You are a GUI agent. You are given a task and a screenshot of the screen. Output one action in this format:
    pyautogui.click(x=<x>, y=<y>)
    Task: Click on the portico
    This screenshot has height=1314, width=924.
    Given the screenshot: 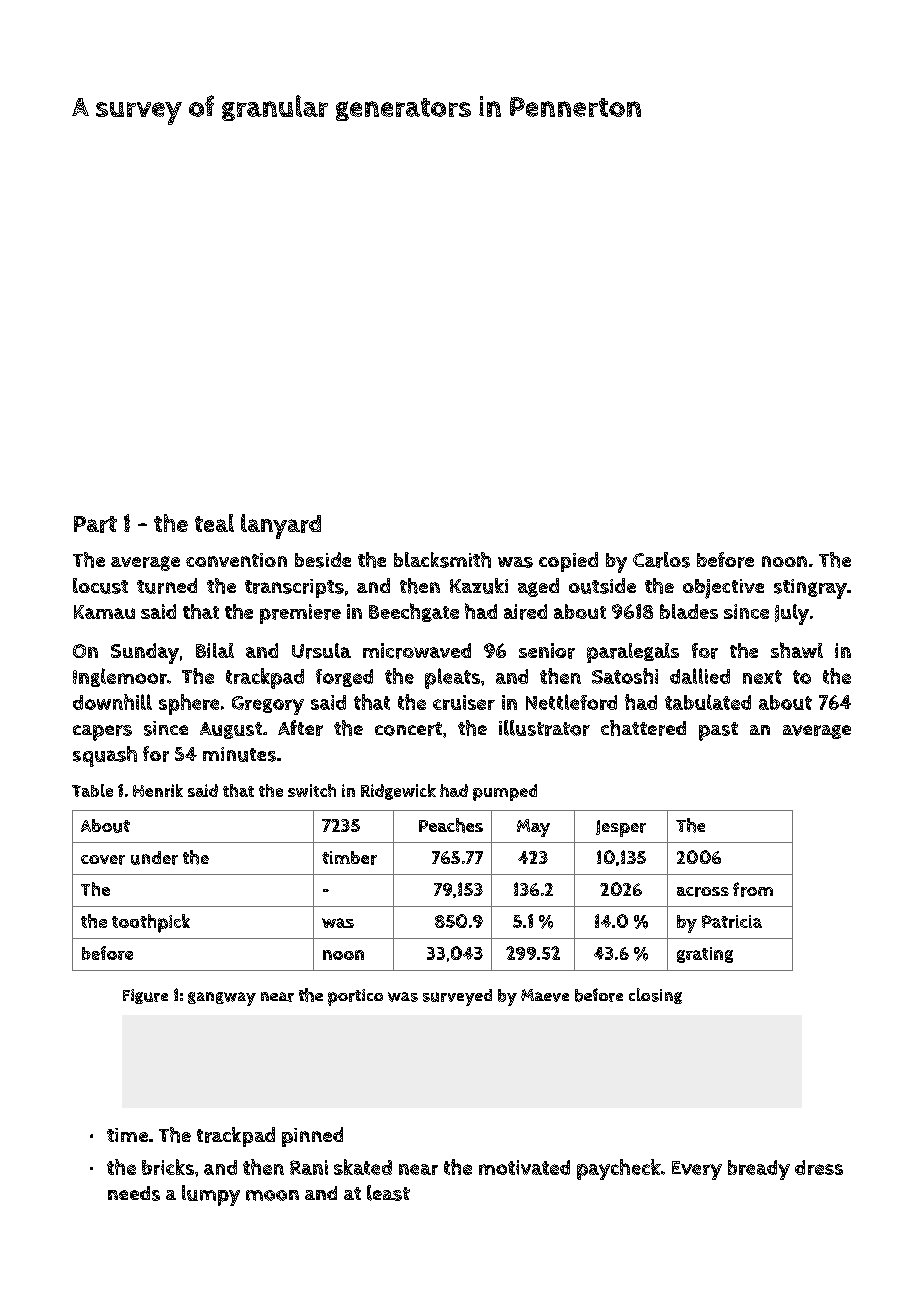 What is the action you would take?
    pyautogui.click(x=355, y=997)
